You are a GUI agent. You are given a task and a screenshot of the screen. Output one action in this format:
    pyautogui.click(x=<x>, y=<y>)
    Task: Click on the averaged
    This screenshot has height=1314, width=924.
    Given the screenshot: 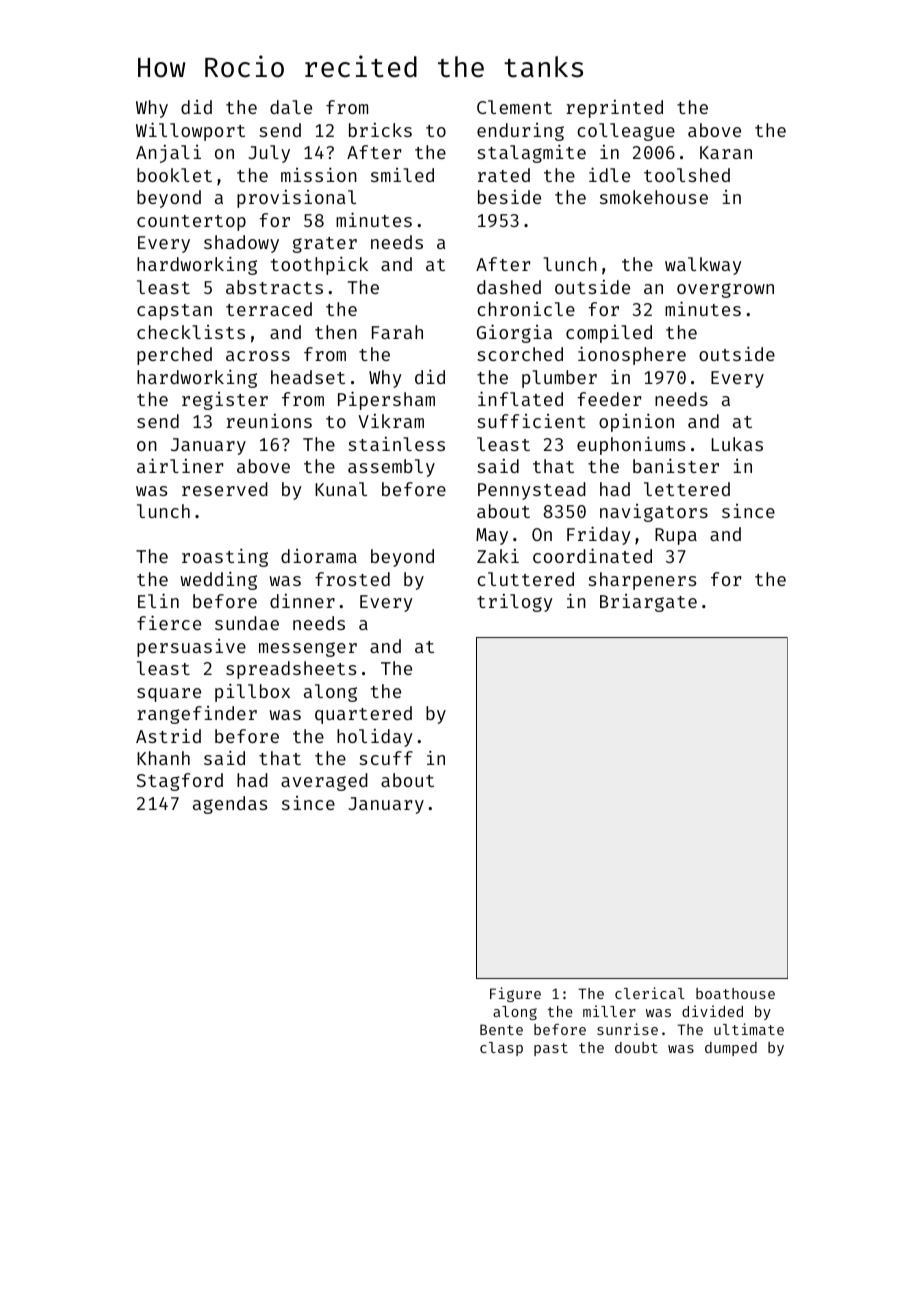 What is the action you would take?
    pyautogui.click(x=324, y=782)
